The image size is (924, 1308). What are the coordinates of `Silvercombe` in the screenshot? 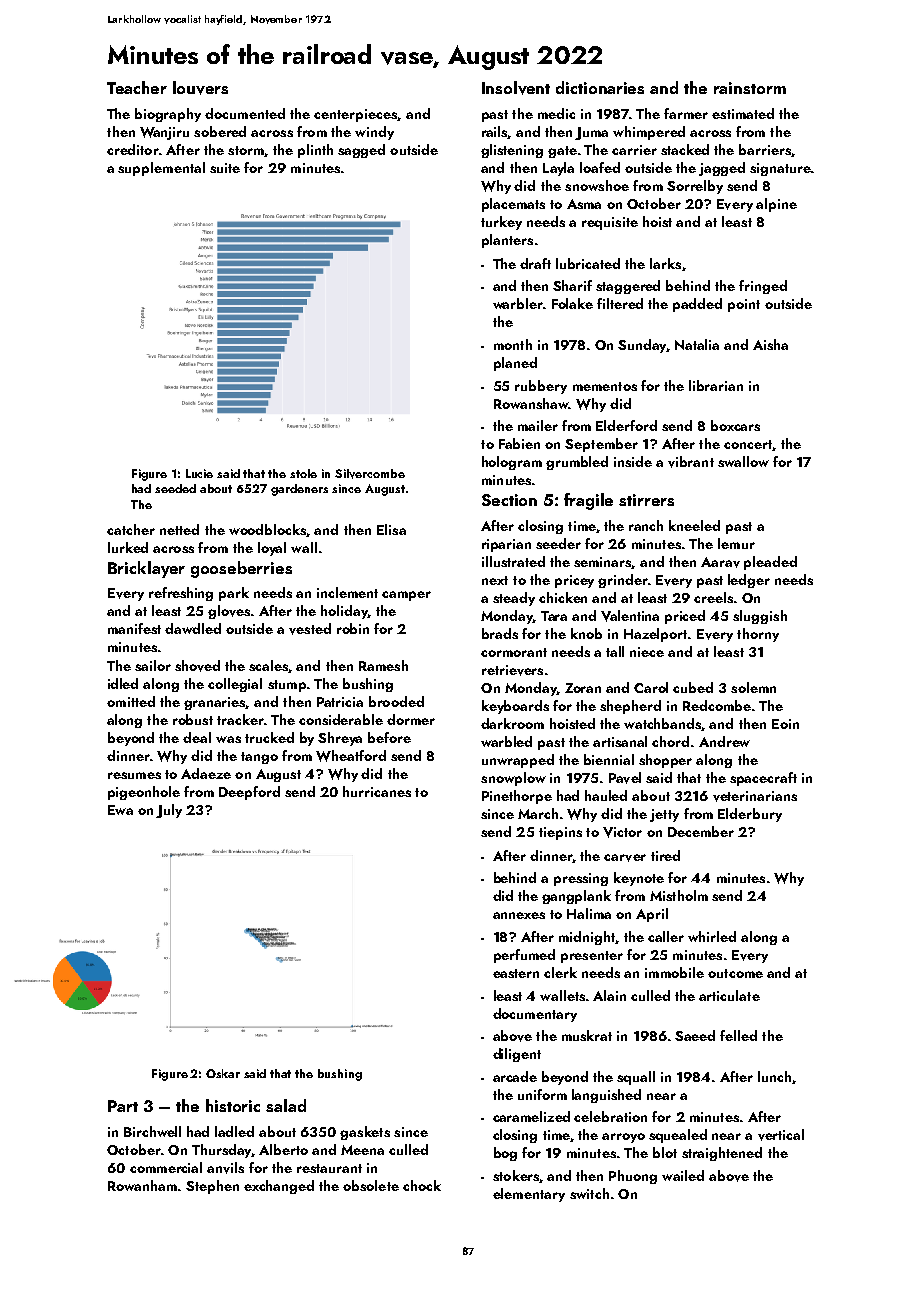 It's located at (370, 474).
